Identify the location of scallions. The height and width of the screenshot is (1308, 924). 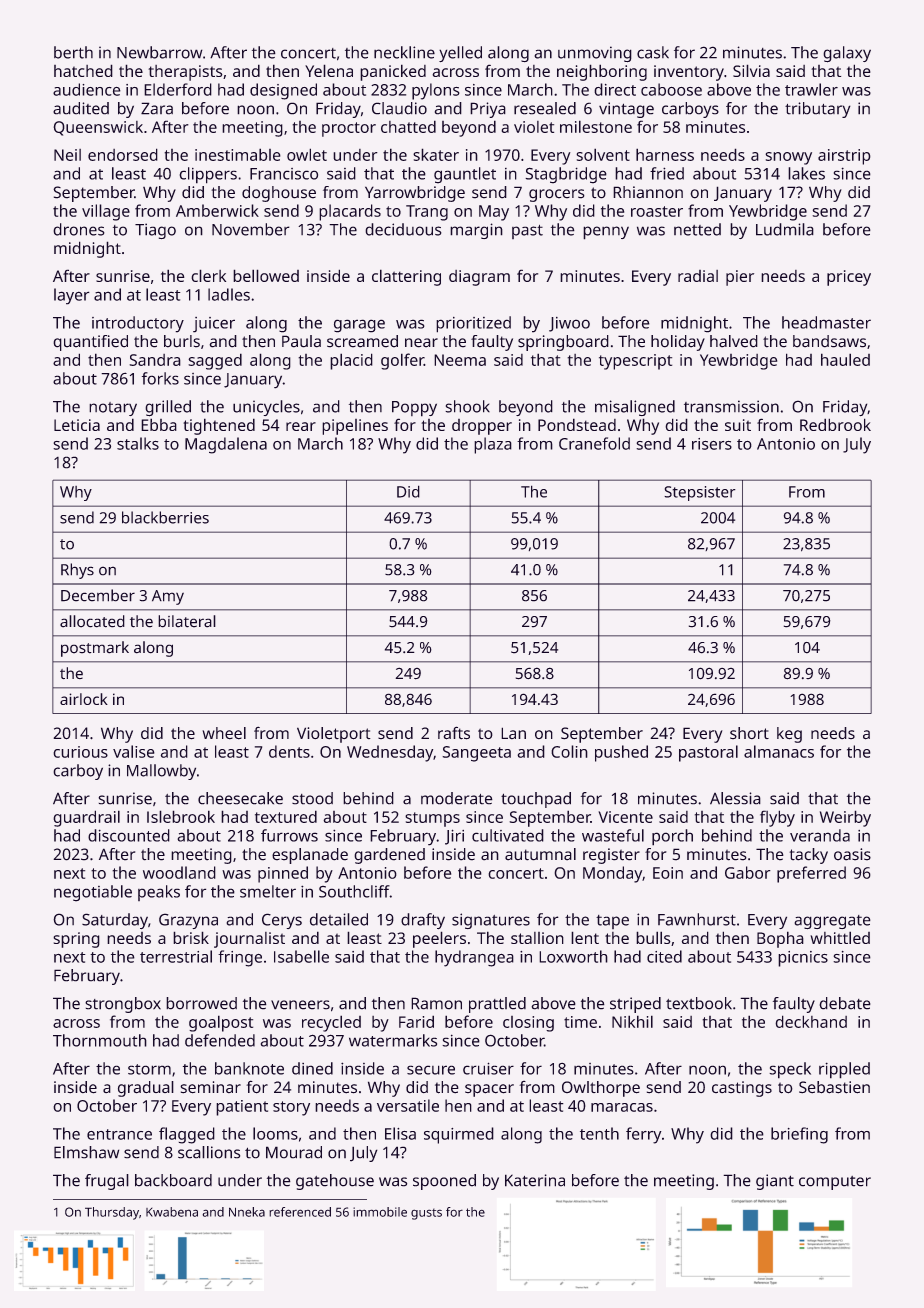
(209, 1152).
